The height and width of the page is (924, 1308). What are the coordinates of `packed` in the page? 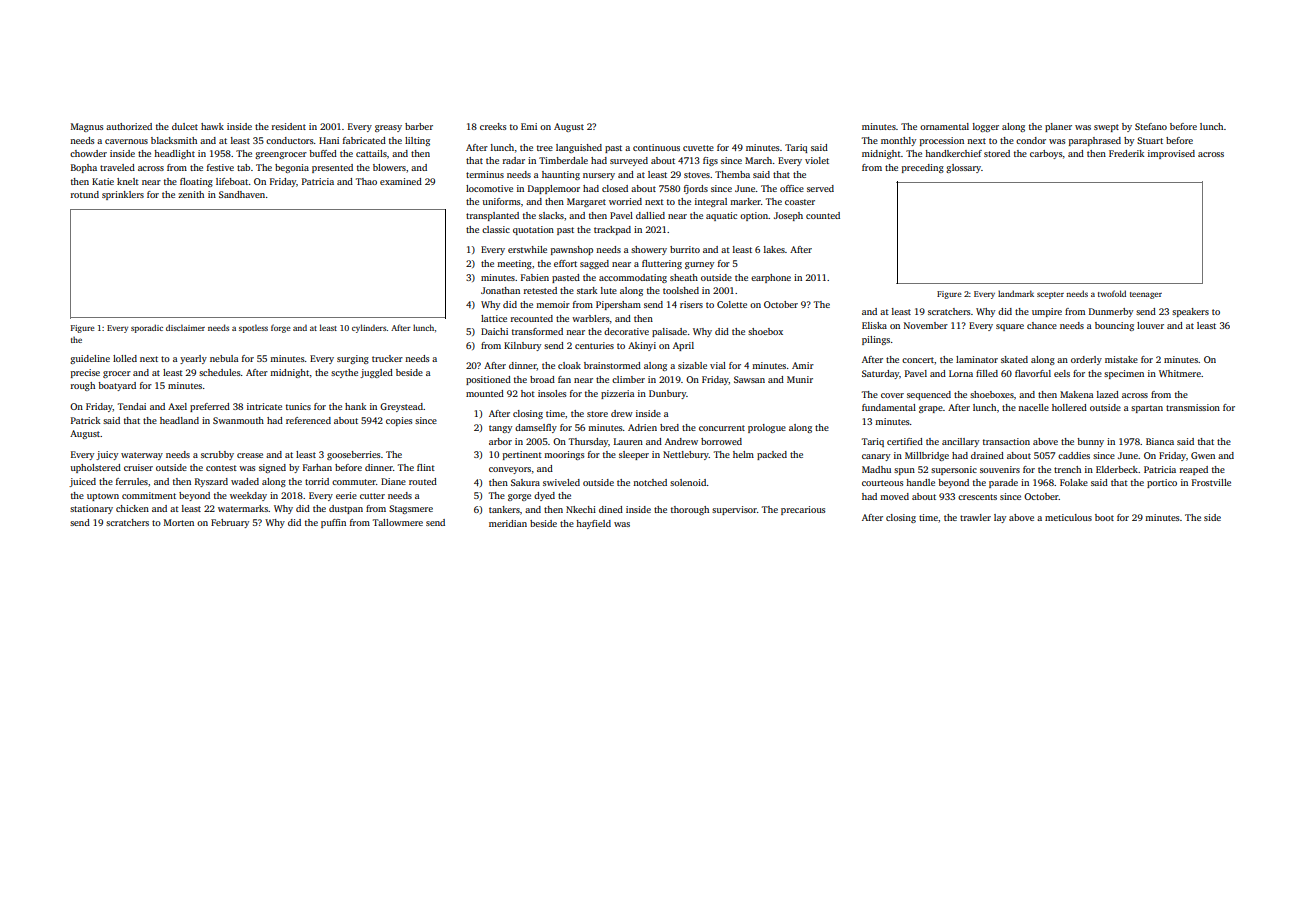 It's located at (772, 455).
